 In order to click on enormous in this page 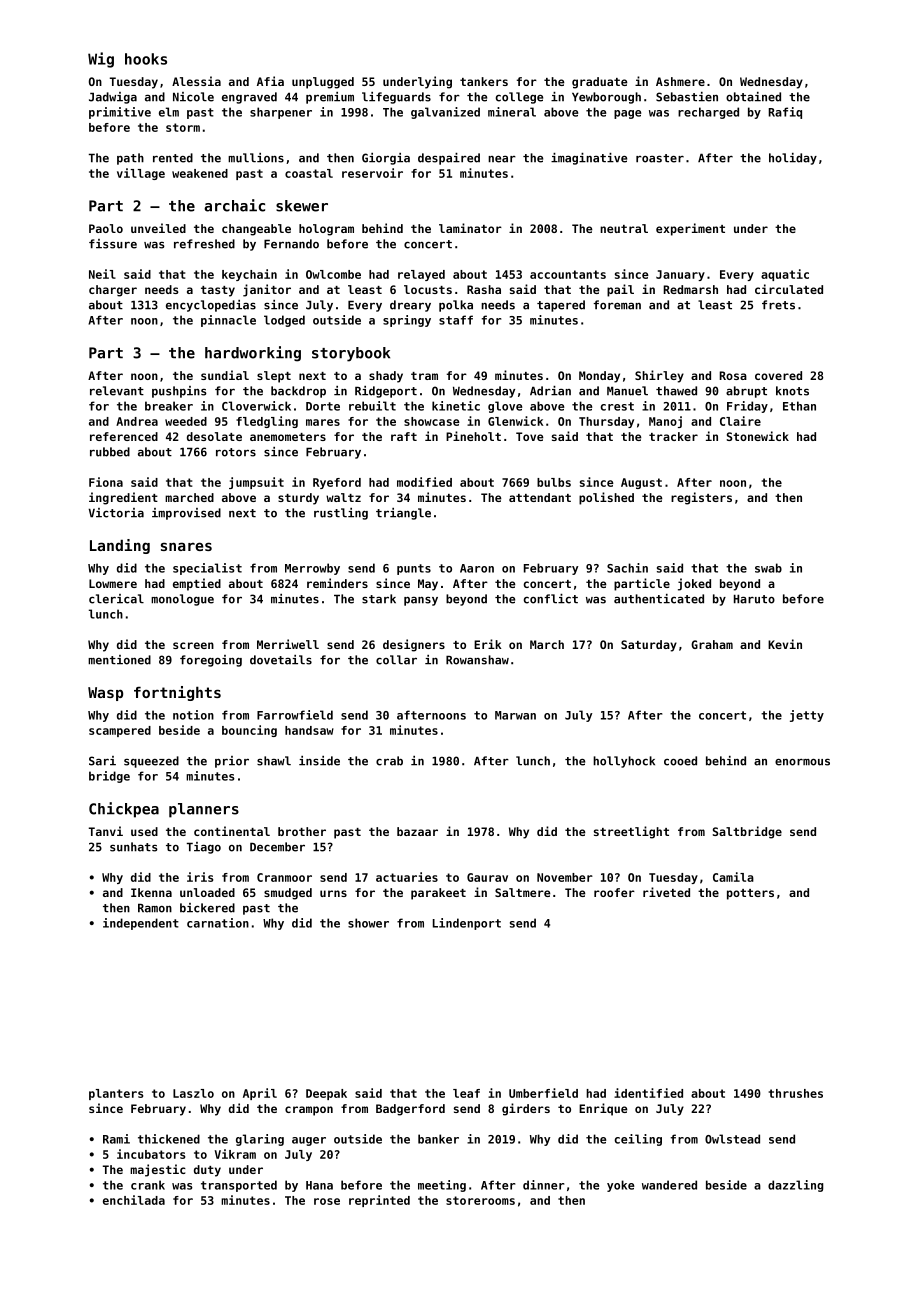, I will do `click(802, 762)`.
